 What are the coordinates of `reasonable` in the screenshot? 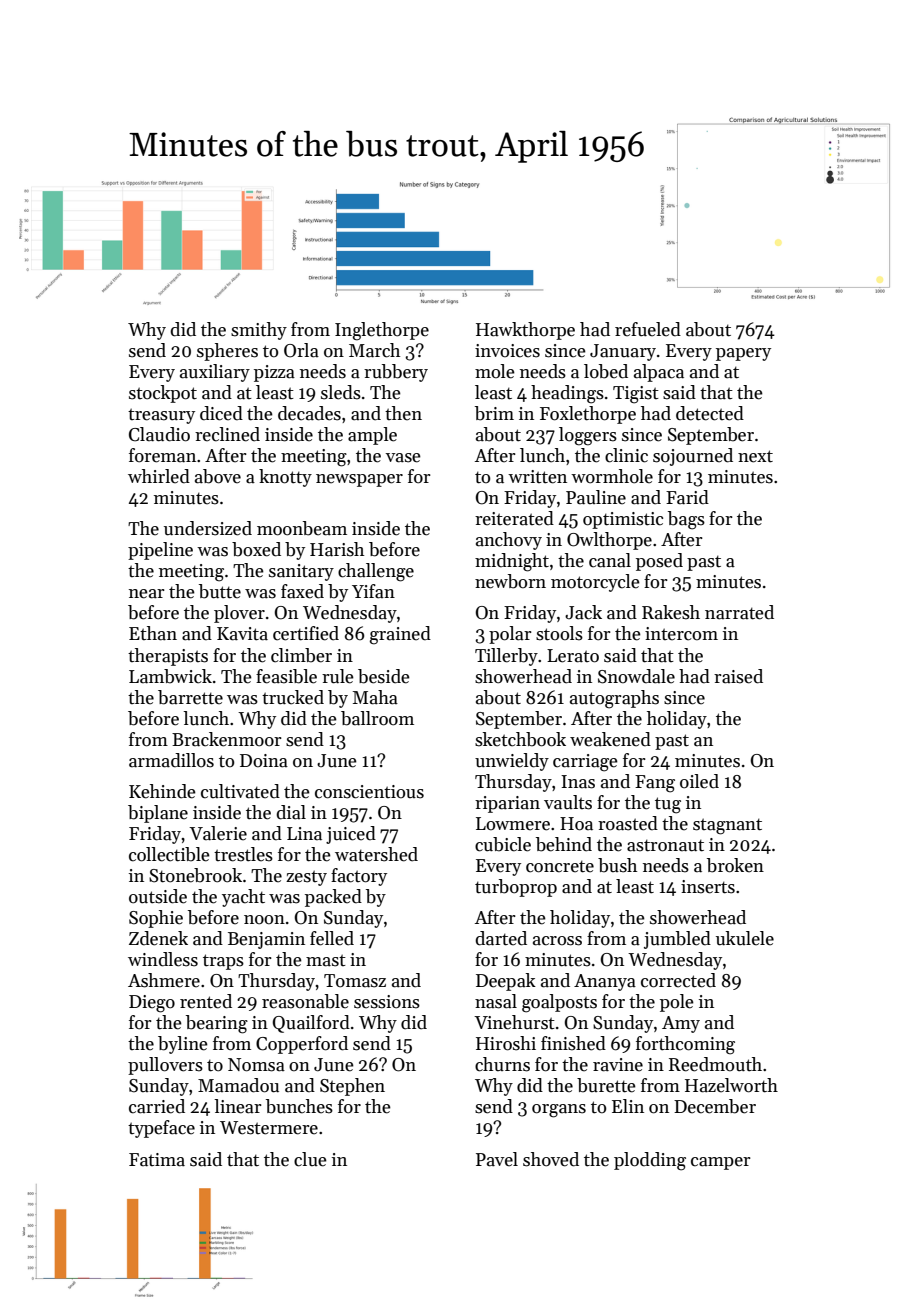 It's located at (305, 1001).
